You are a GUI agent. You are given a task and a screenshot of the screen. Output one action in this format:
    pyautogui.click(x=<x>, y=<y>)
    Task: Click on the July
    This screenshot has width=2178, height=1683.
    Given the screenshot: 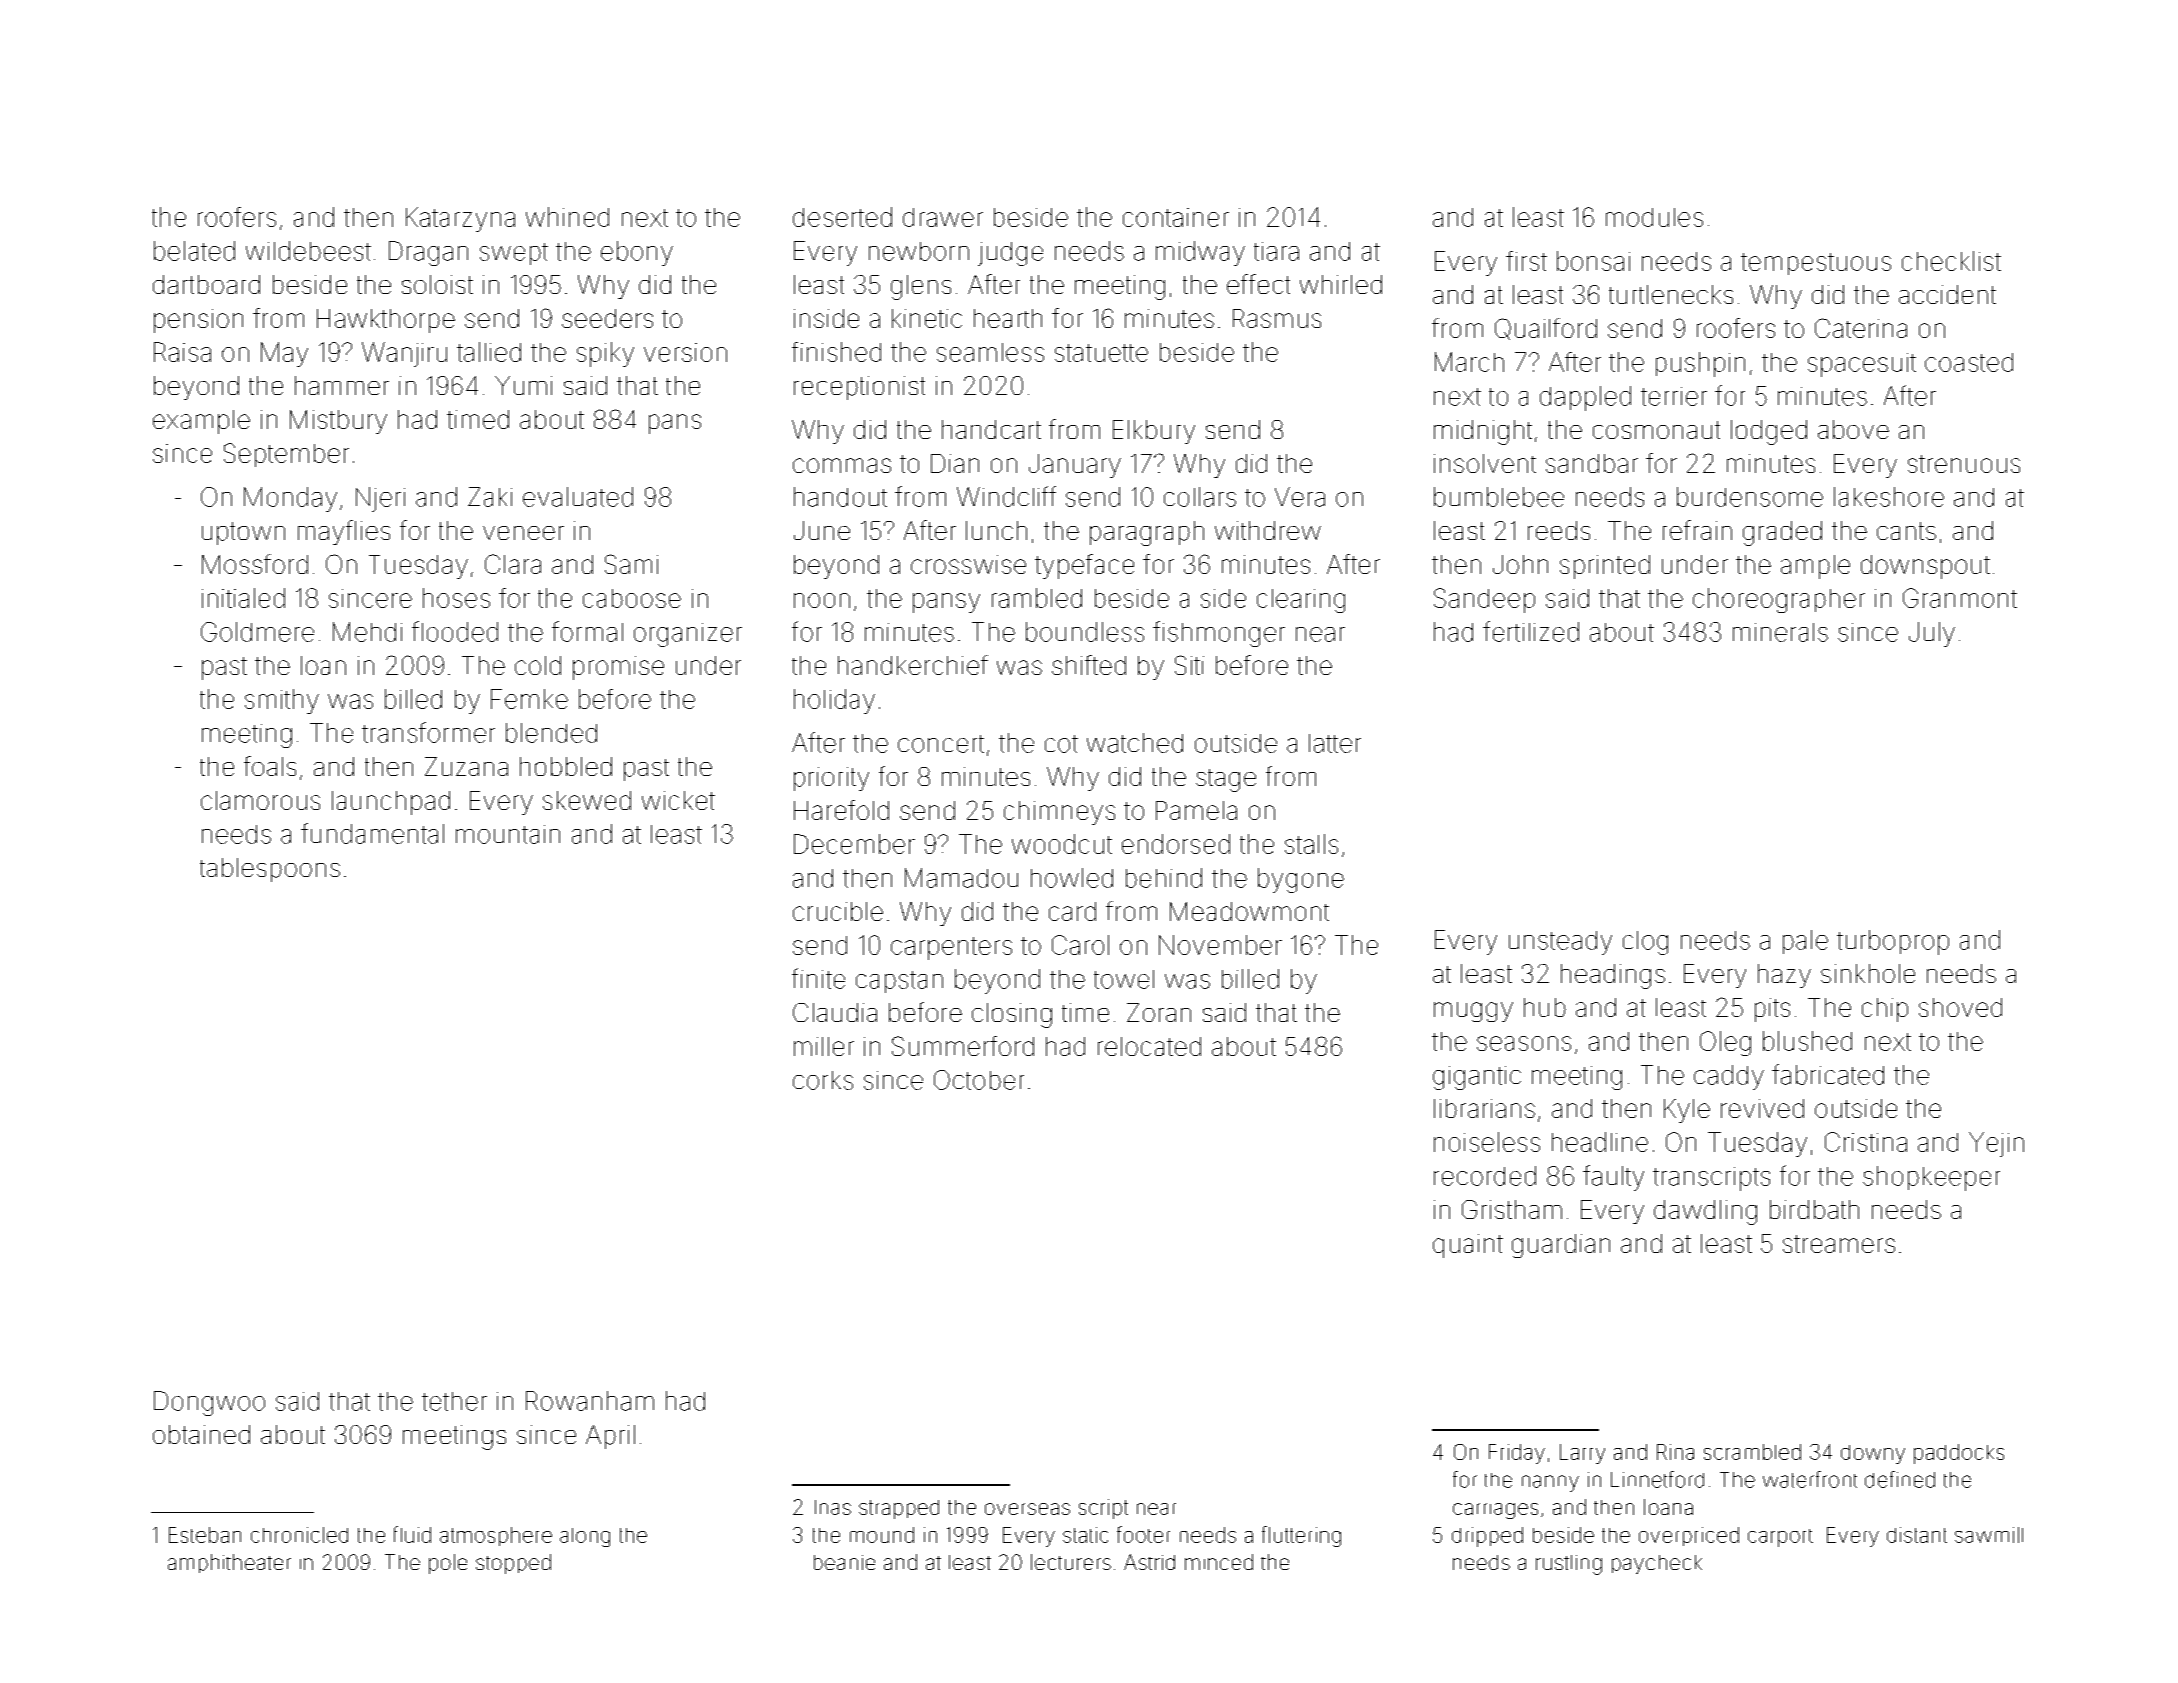 What is the action you would take?
    pyautogui.click(x=1932, y=634)
